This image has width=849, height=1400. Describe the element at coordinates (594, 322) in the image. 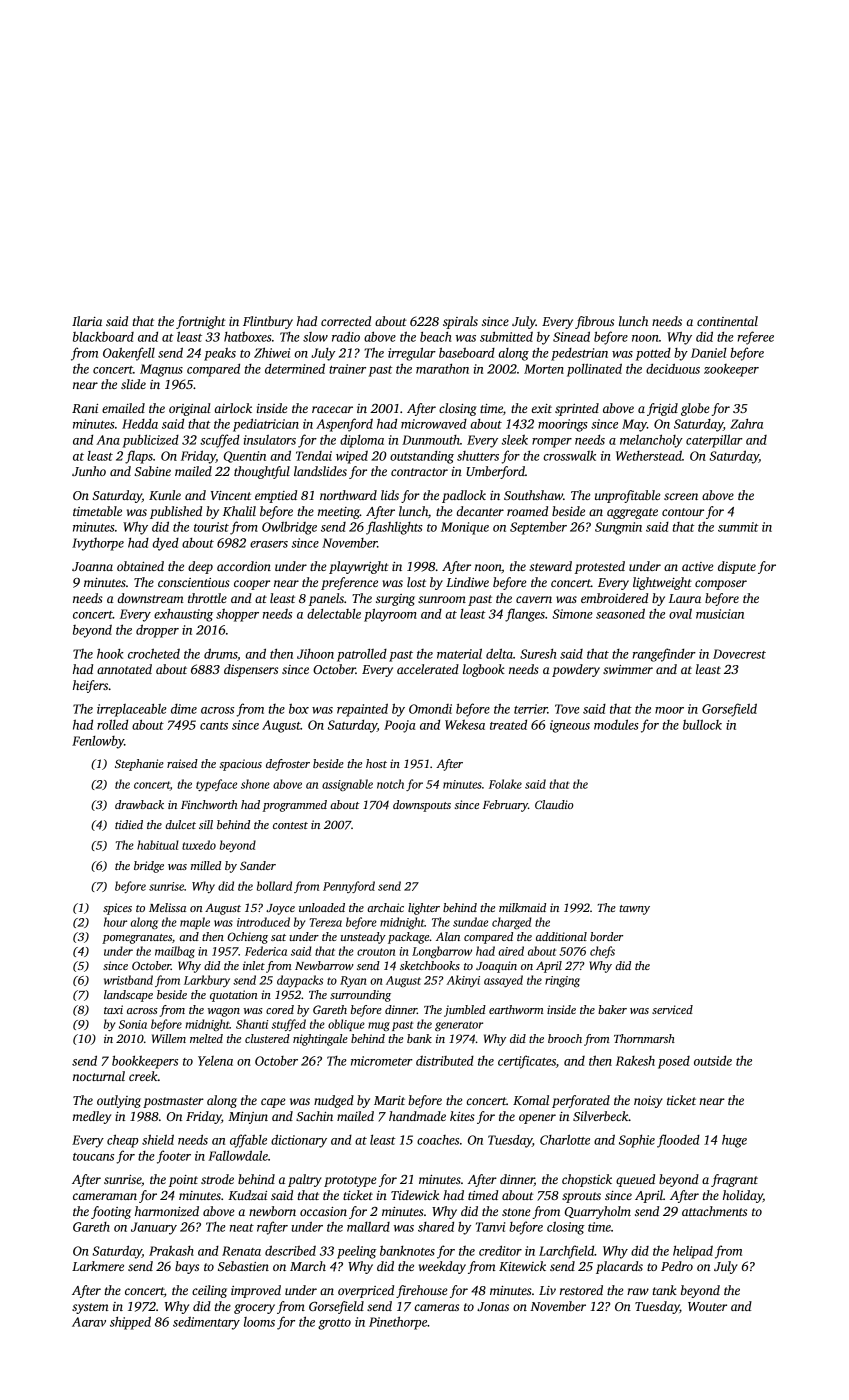

I see `fibrous` at that location.
